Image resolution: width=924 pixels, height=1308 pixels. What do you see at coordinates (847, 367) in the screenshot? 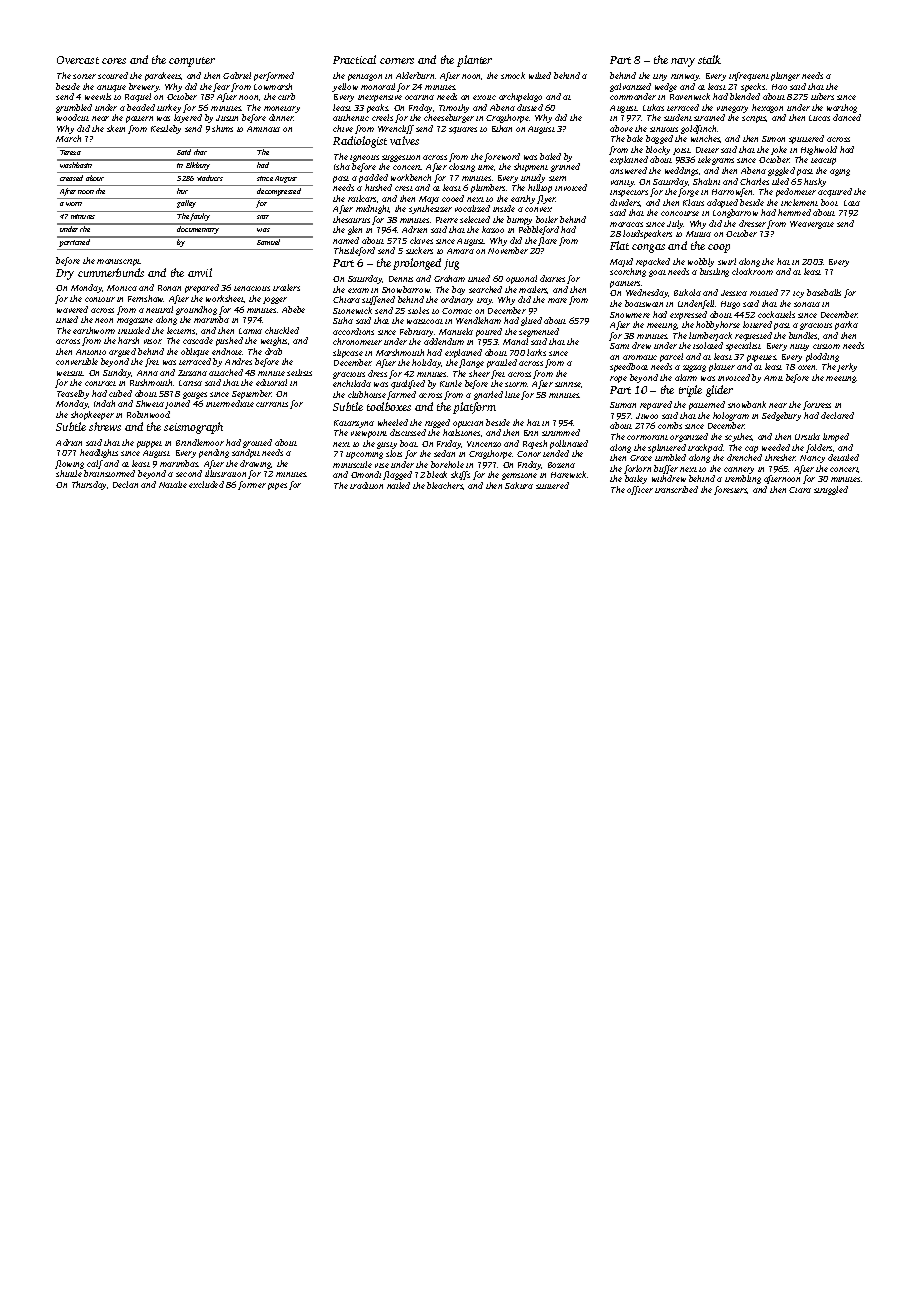
I see `jerky` at bounding box center [847, 367].
